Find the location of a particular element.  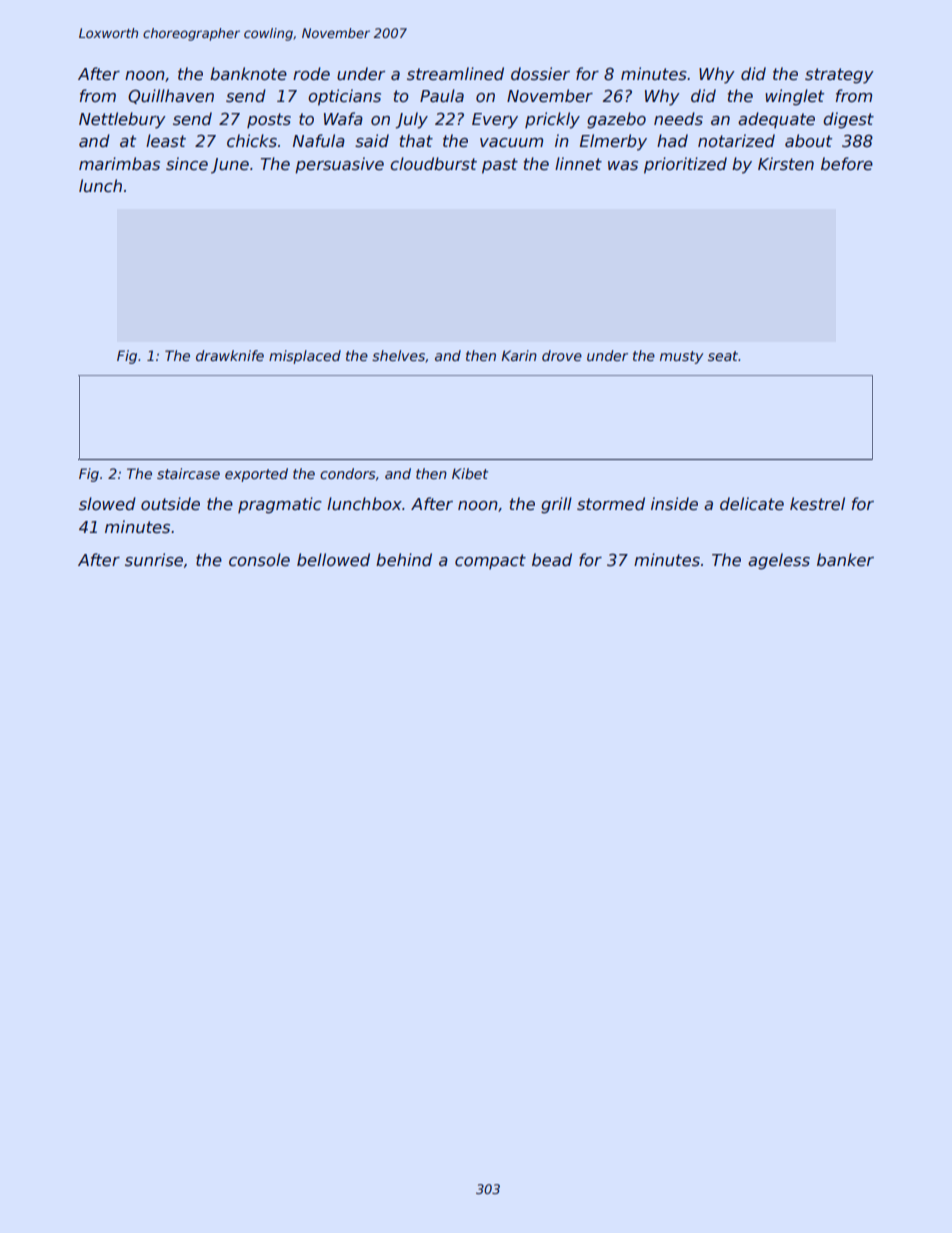

shelves is located at coordinates (398, 355).
